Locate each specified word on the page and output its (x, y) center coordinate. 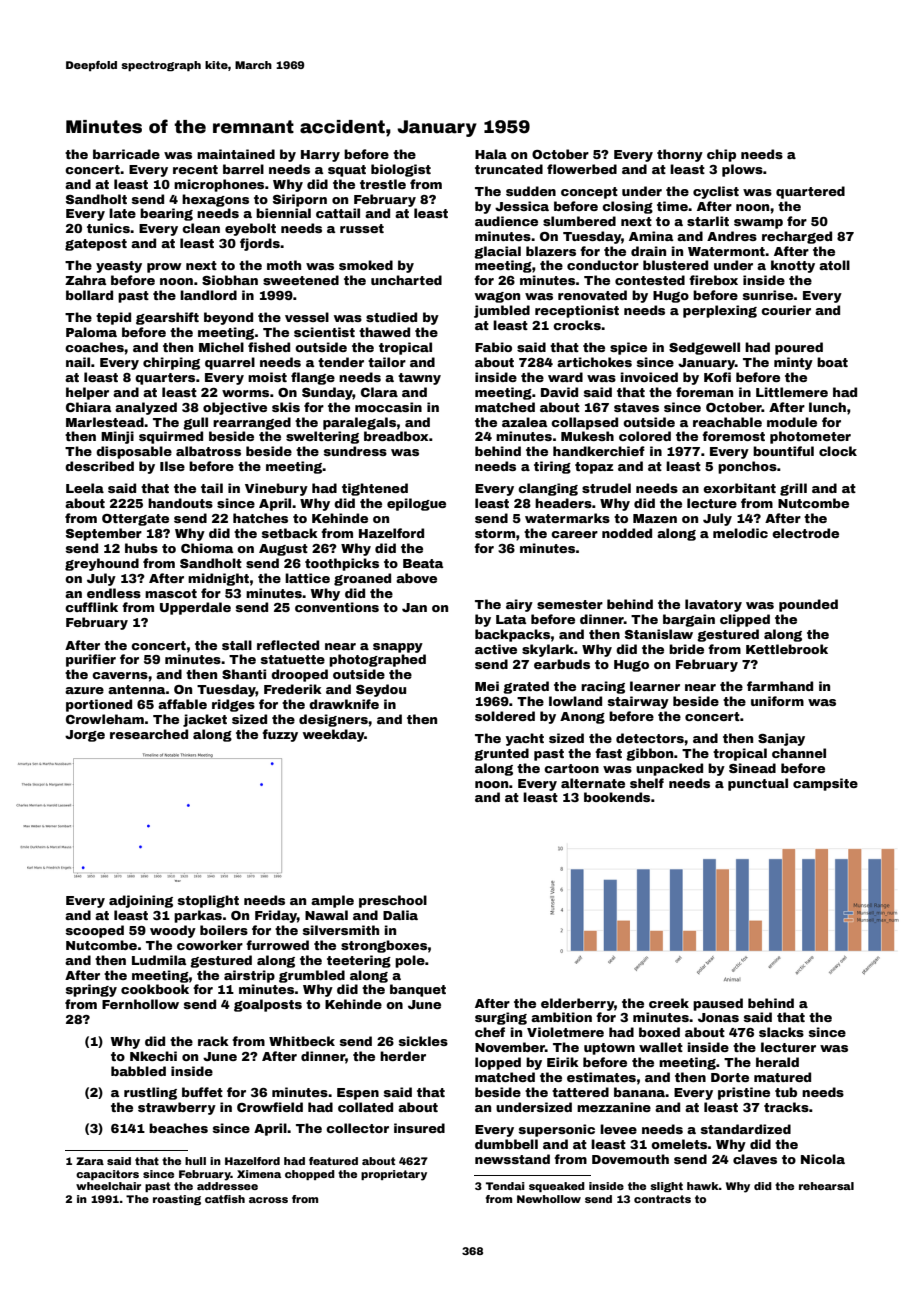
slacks (781, 1032)
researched (149, 734)
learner (655, 686)
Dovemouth (630, 1159)
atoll (834, 265)
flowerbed (582, 169)
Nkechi (153, 1056)
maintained (236, 154)
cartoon (571, 768)
